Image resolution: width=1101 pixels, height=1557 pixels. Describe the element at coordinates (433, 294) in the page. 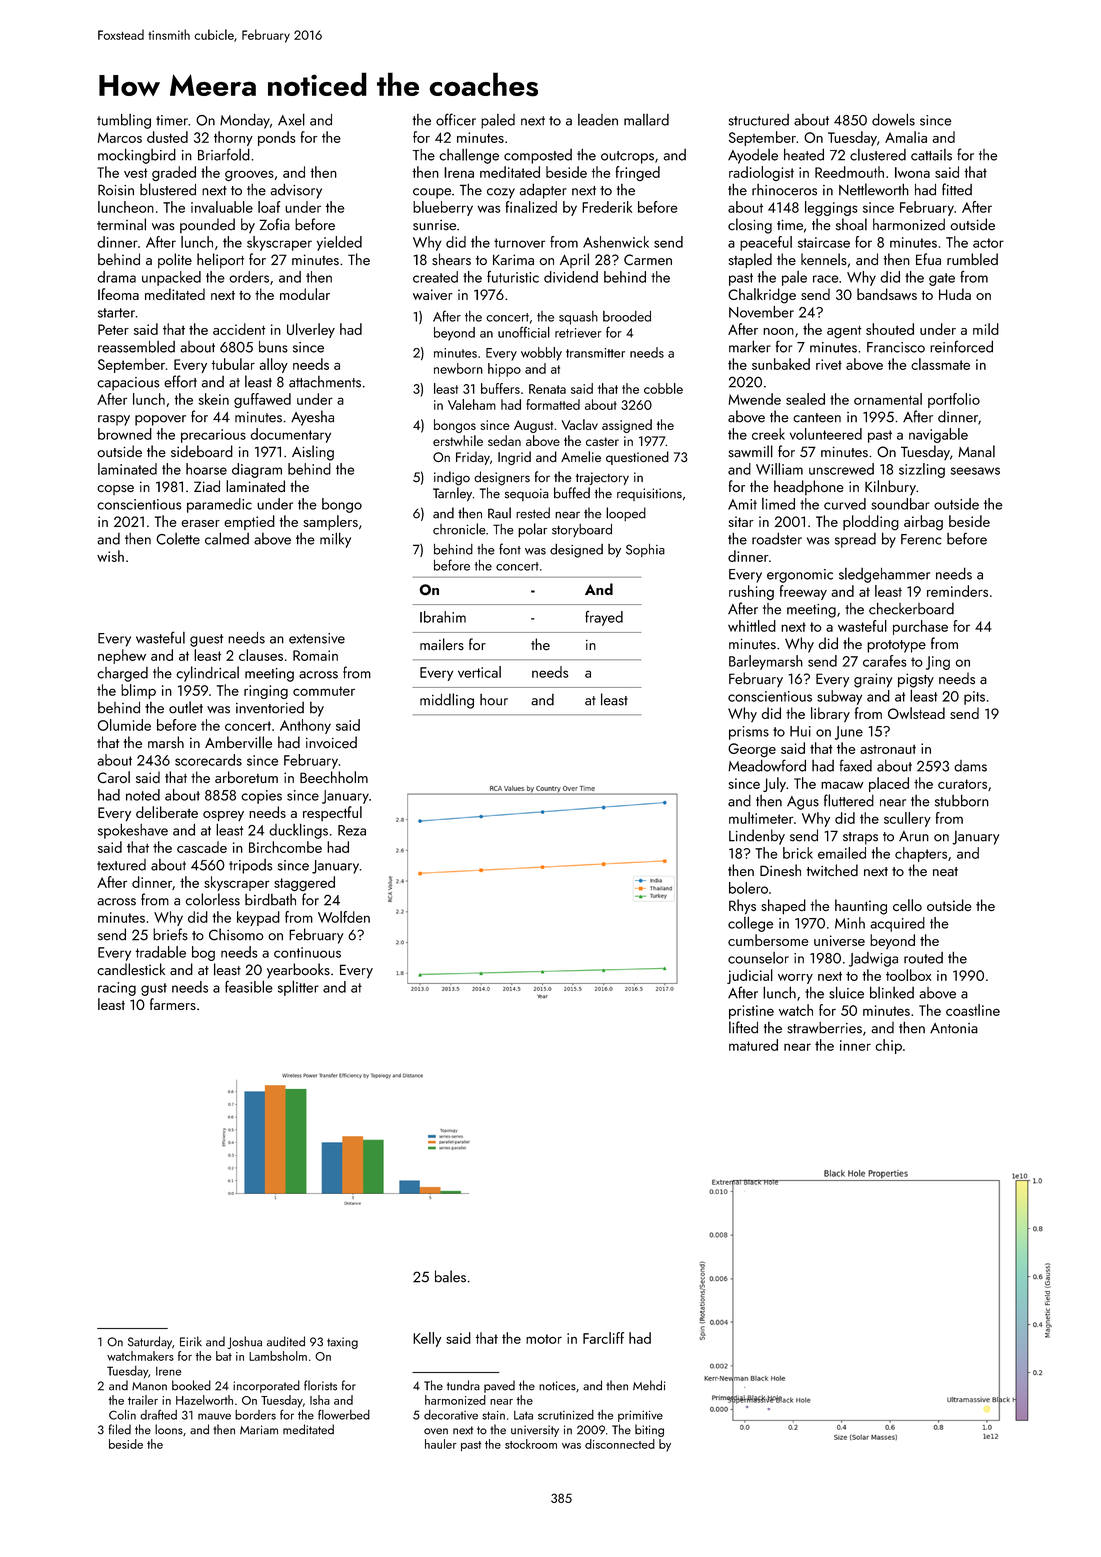

I see `waiver` at that location.
